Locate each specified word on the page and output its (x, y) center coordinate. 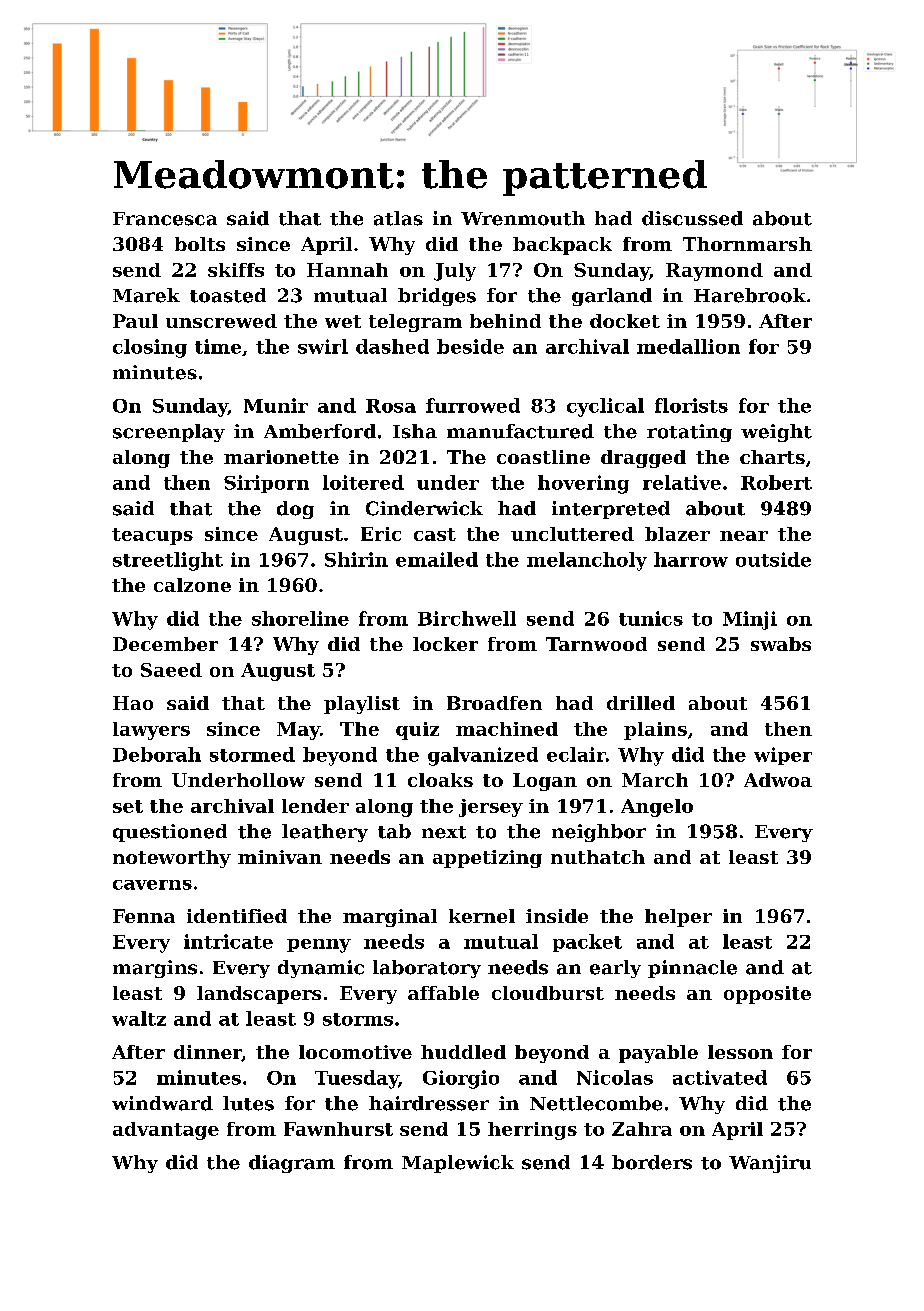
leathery (325, 833)
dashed (392, 346)
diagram (292, 1164)
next (444, 832)
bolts (200, 244)
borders (652, 1162)
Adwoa (778, 780)
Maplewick (458, 1164)
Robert (776, 482)
